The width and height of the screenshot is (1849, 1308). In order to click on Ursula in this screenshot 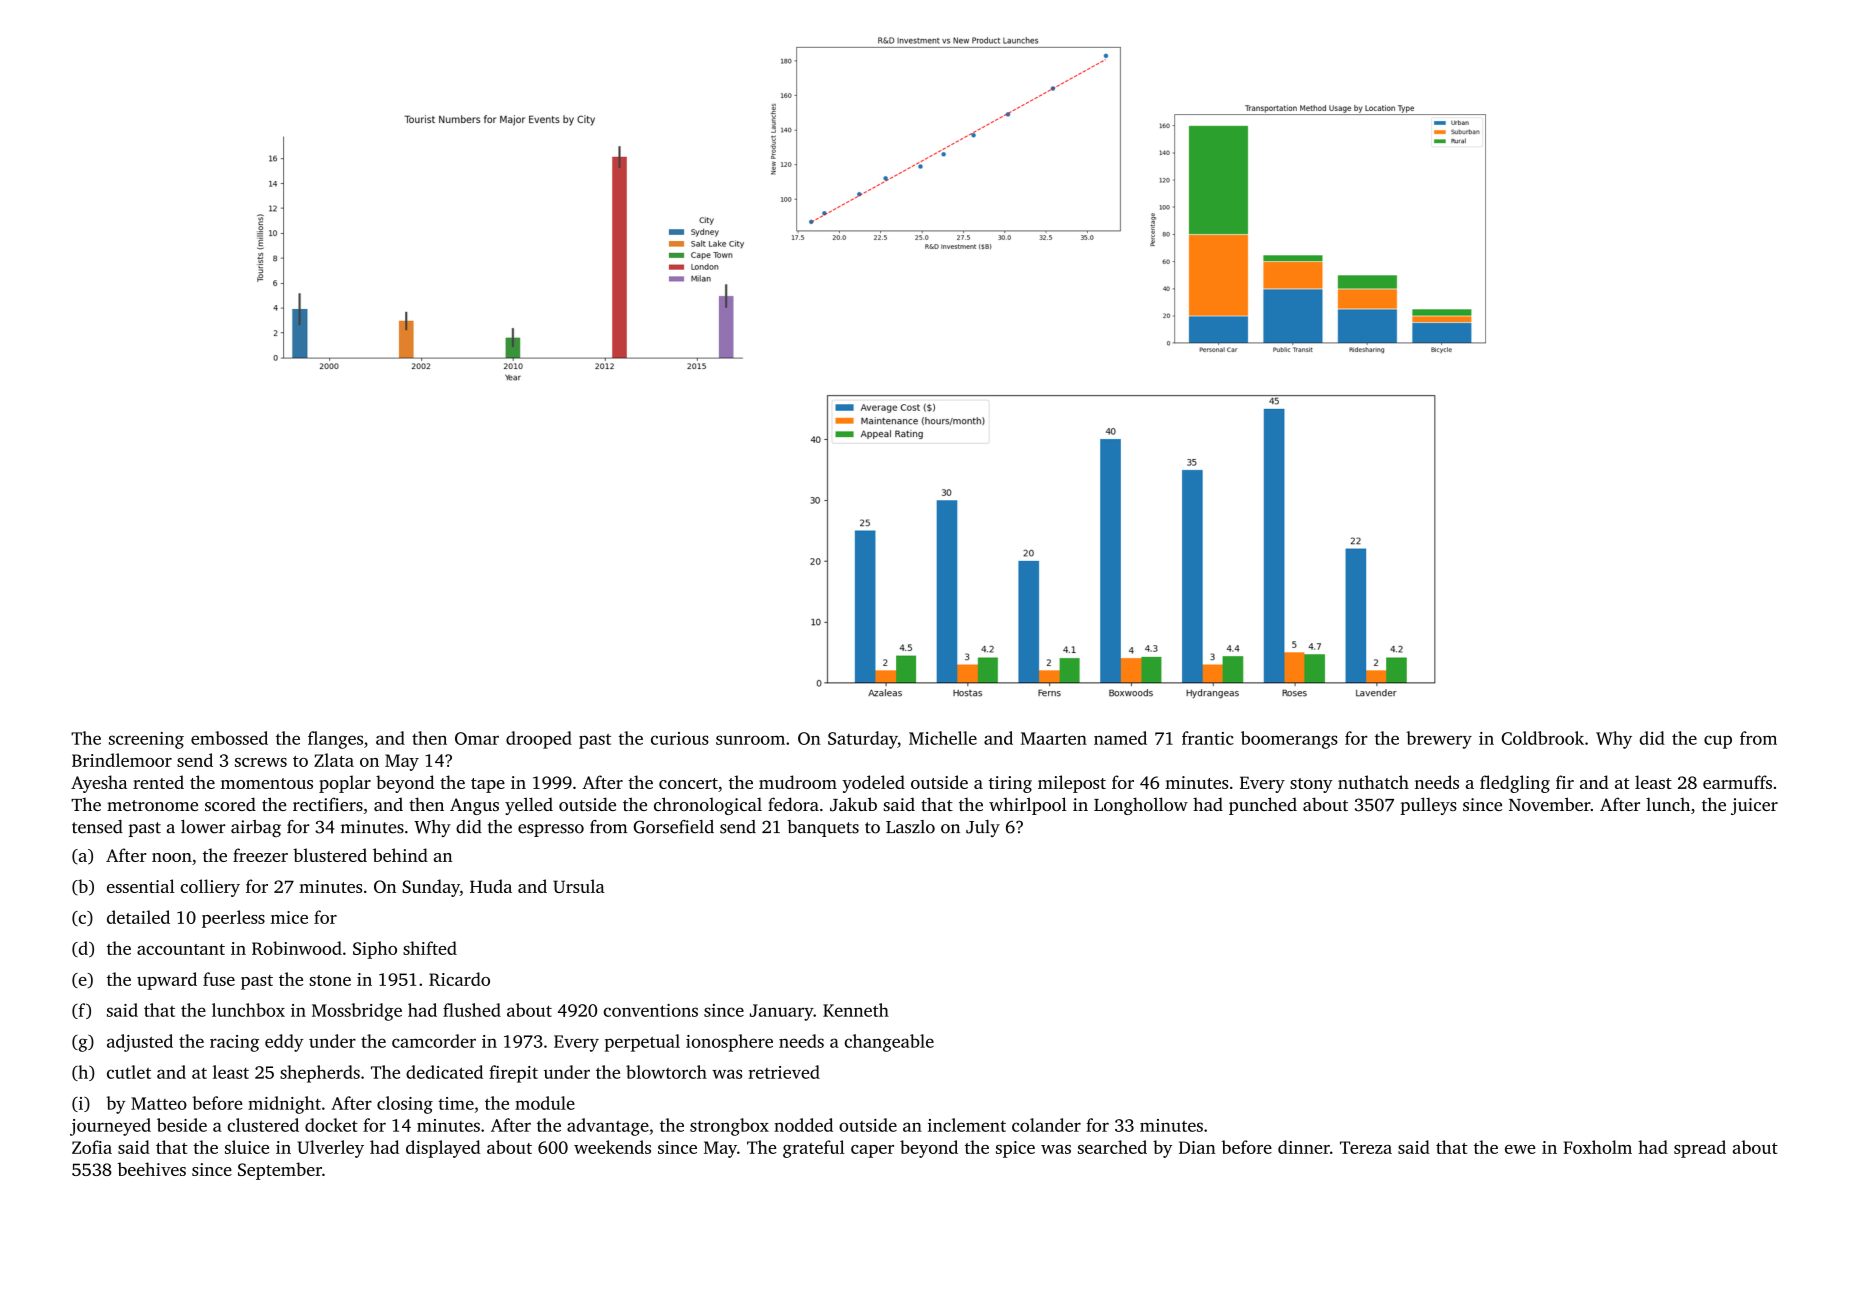, I will do `click(579, 886)`.
